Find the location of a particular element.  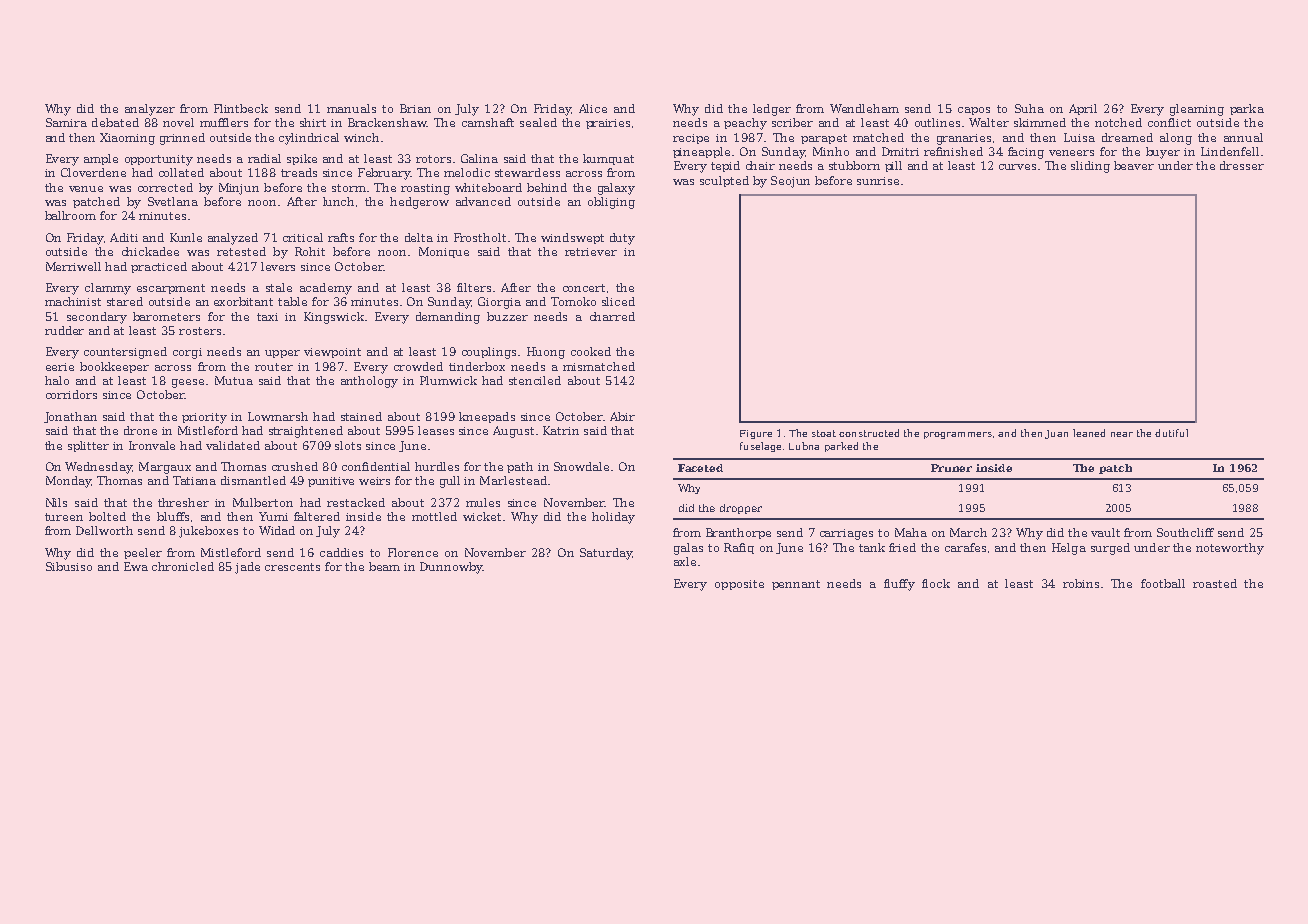

bookkeeper is located at coordinates (114, 367).
